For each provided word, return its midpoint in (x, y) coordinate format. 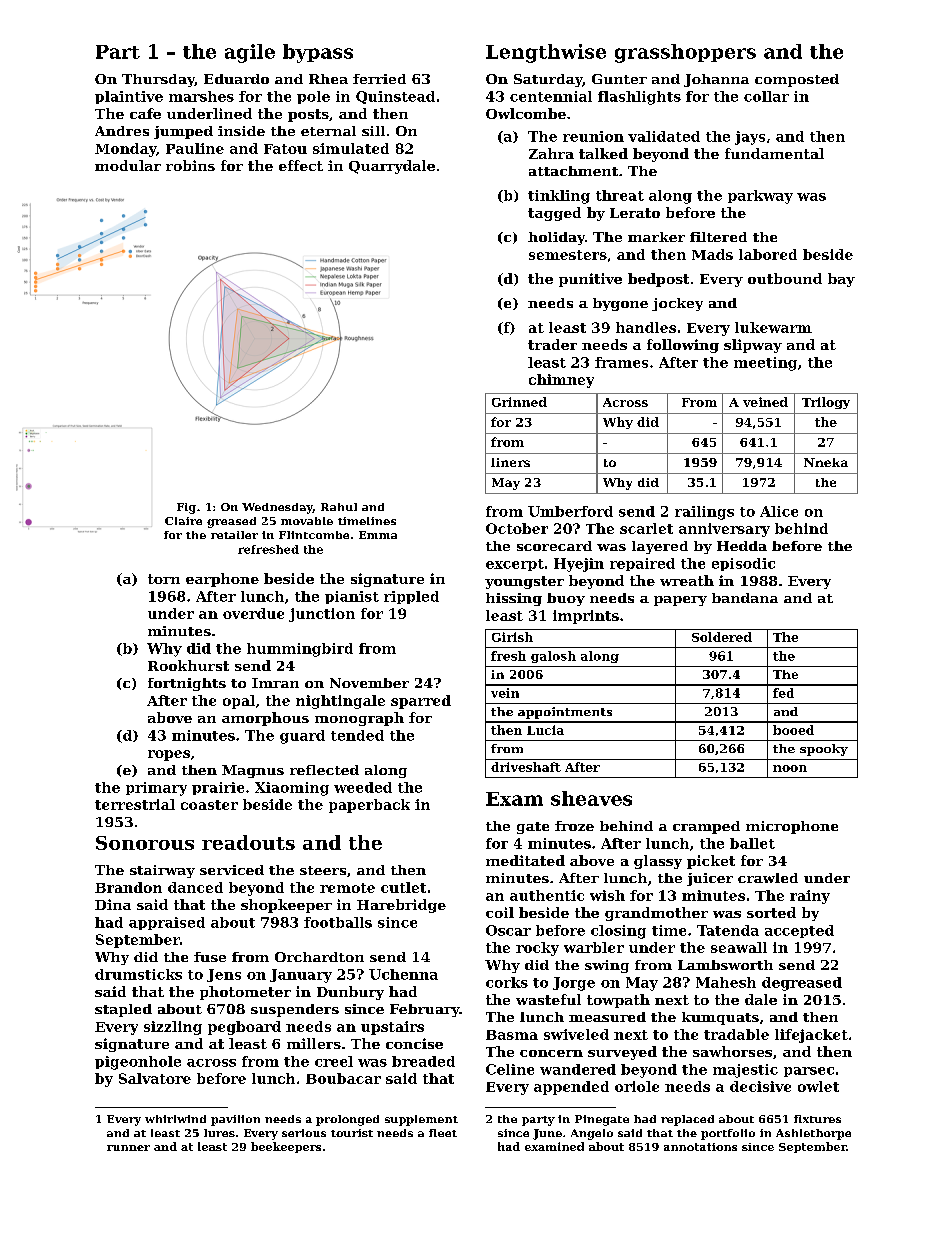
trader (552, 344)
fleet (443, 1133)
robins (190, 165)
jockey (677, 304)
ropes (169, 755)
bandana (745, 598)
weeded (363, 787)
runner (128, 1148)
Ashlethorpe (813, 1134)
